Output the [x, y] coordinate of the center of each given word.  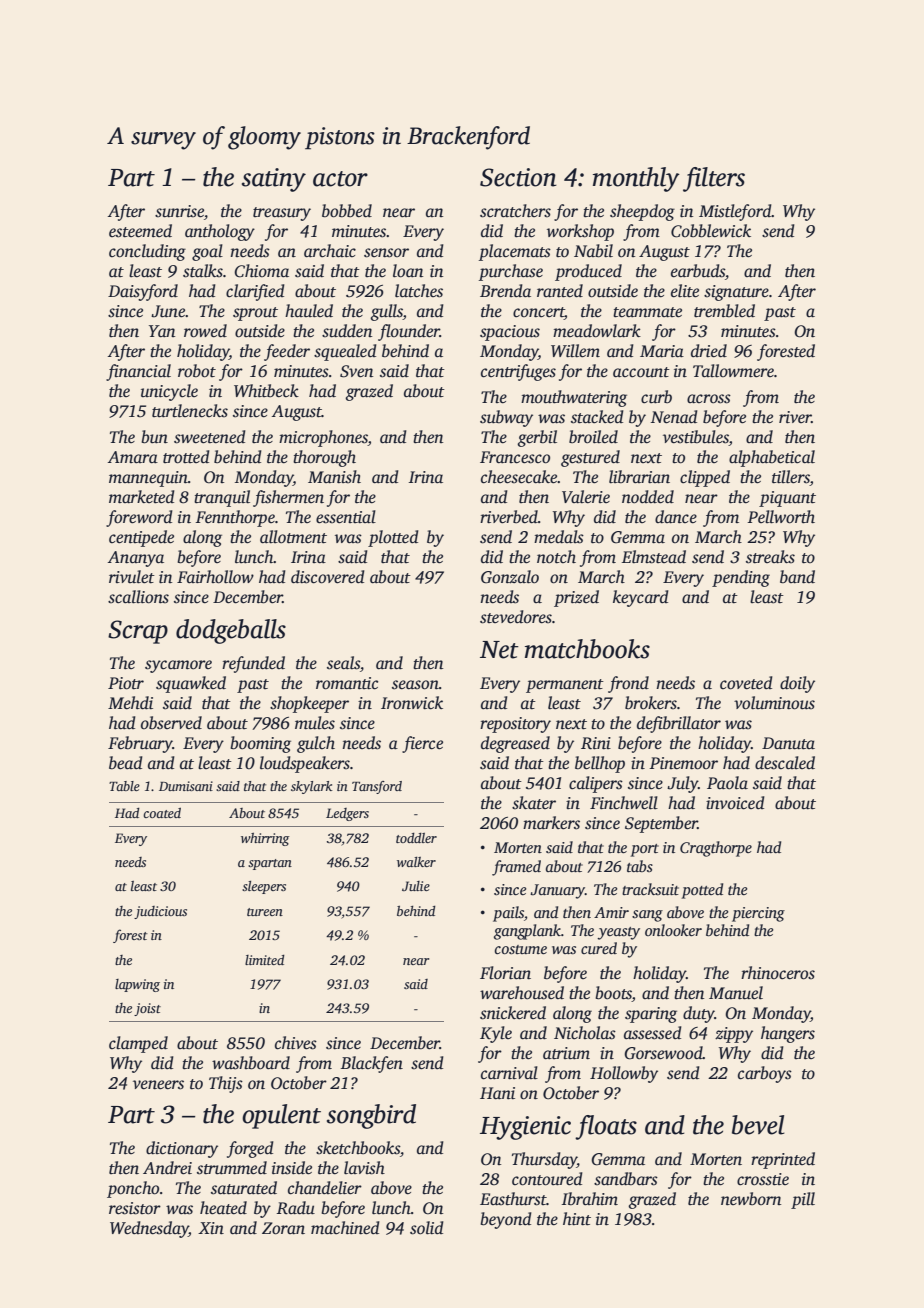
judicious [160, 912]
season [415, 685]
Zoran [283, 1228]
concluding [147, 252]
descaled [785, 763]
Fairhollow [215, 577]
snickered [513, 1013]
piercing [758, 914]
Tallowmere [733, 371]
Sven [356, 371]
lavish [364, 1168]
